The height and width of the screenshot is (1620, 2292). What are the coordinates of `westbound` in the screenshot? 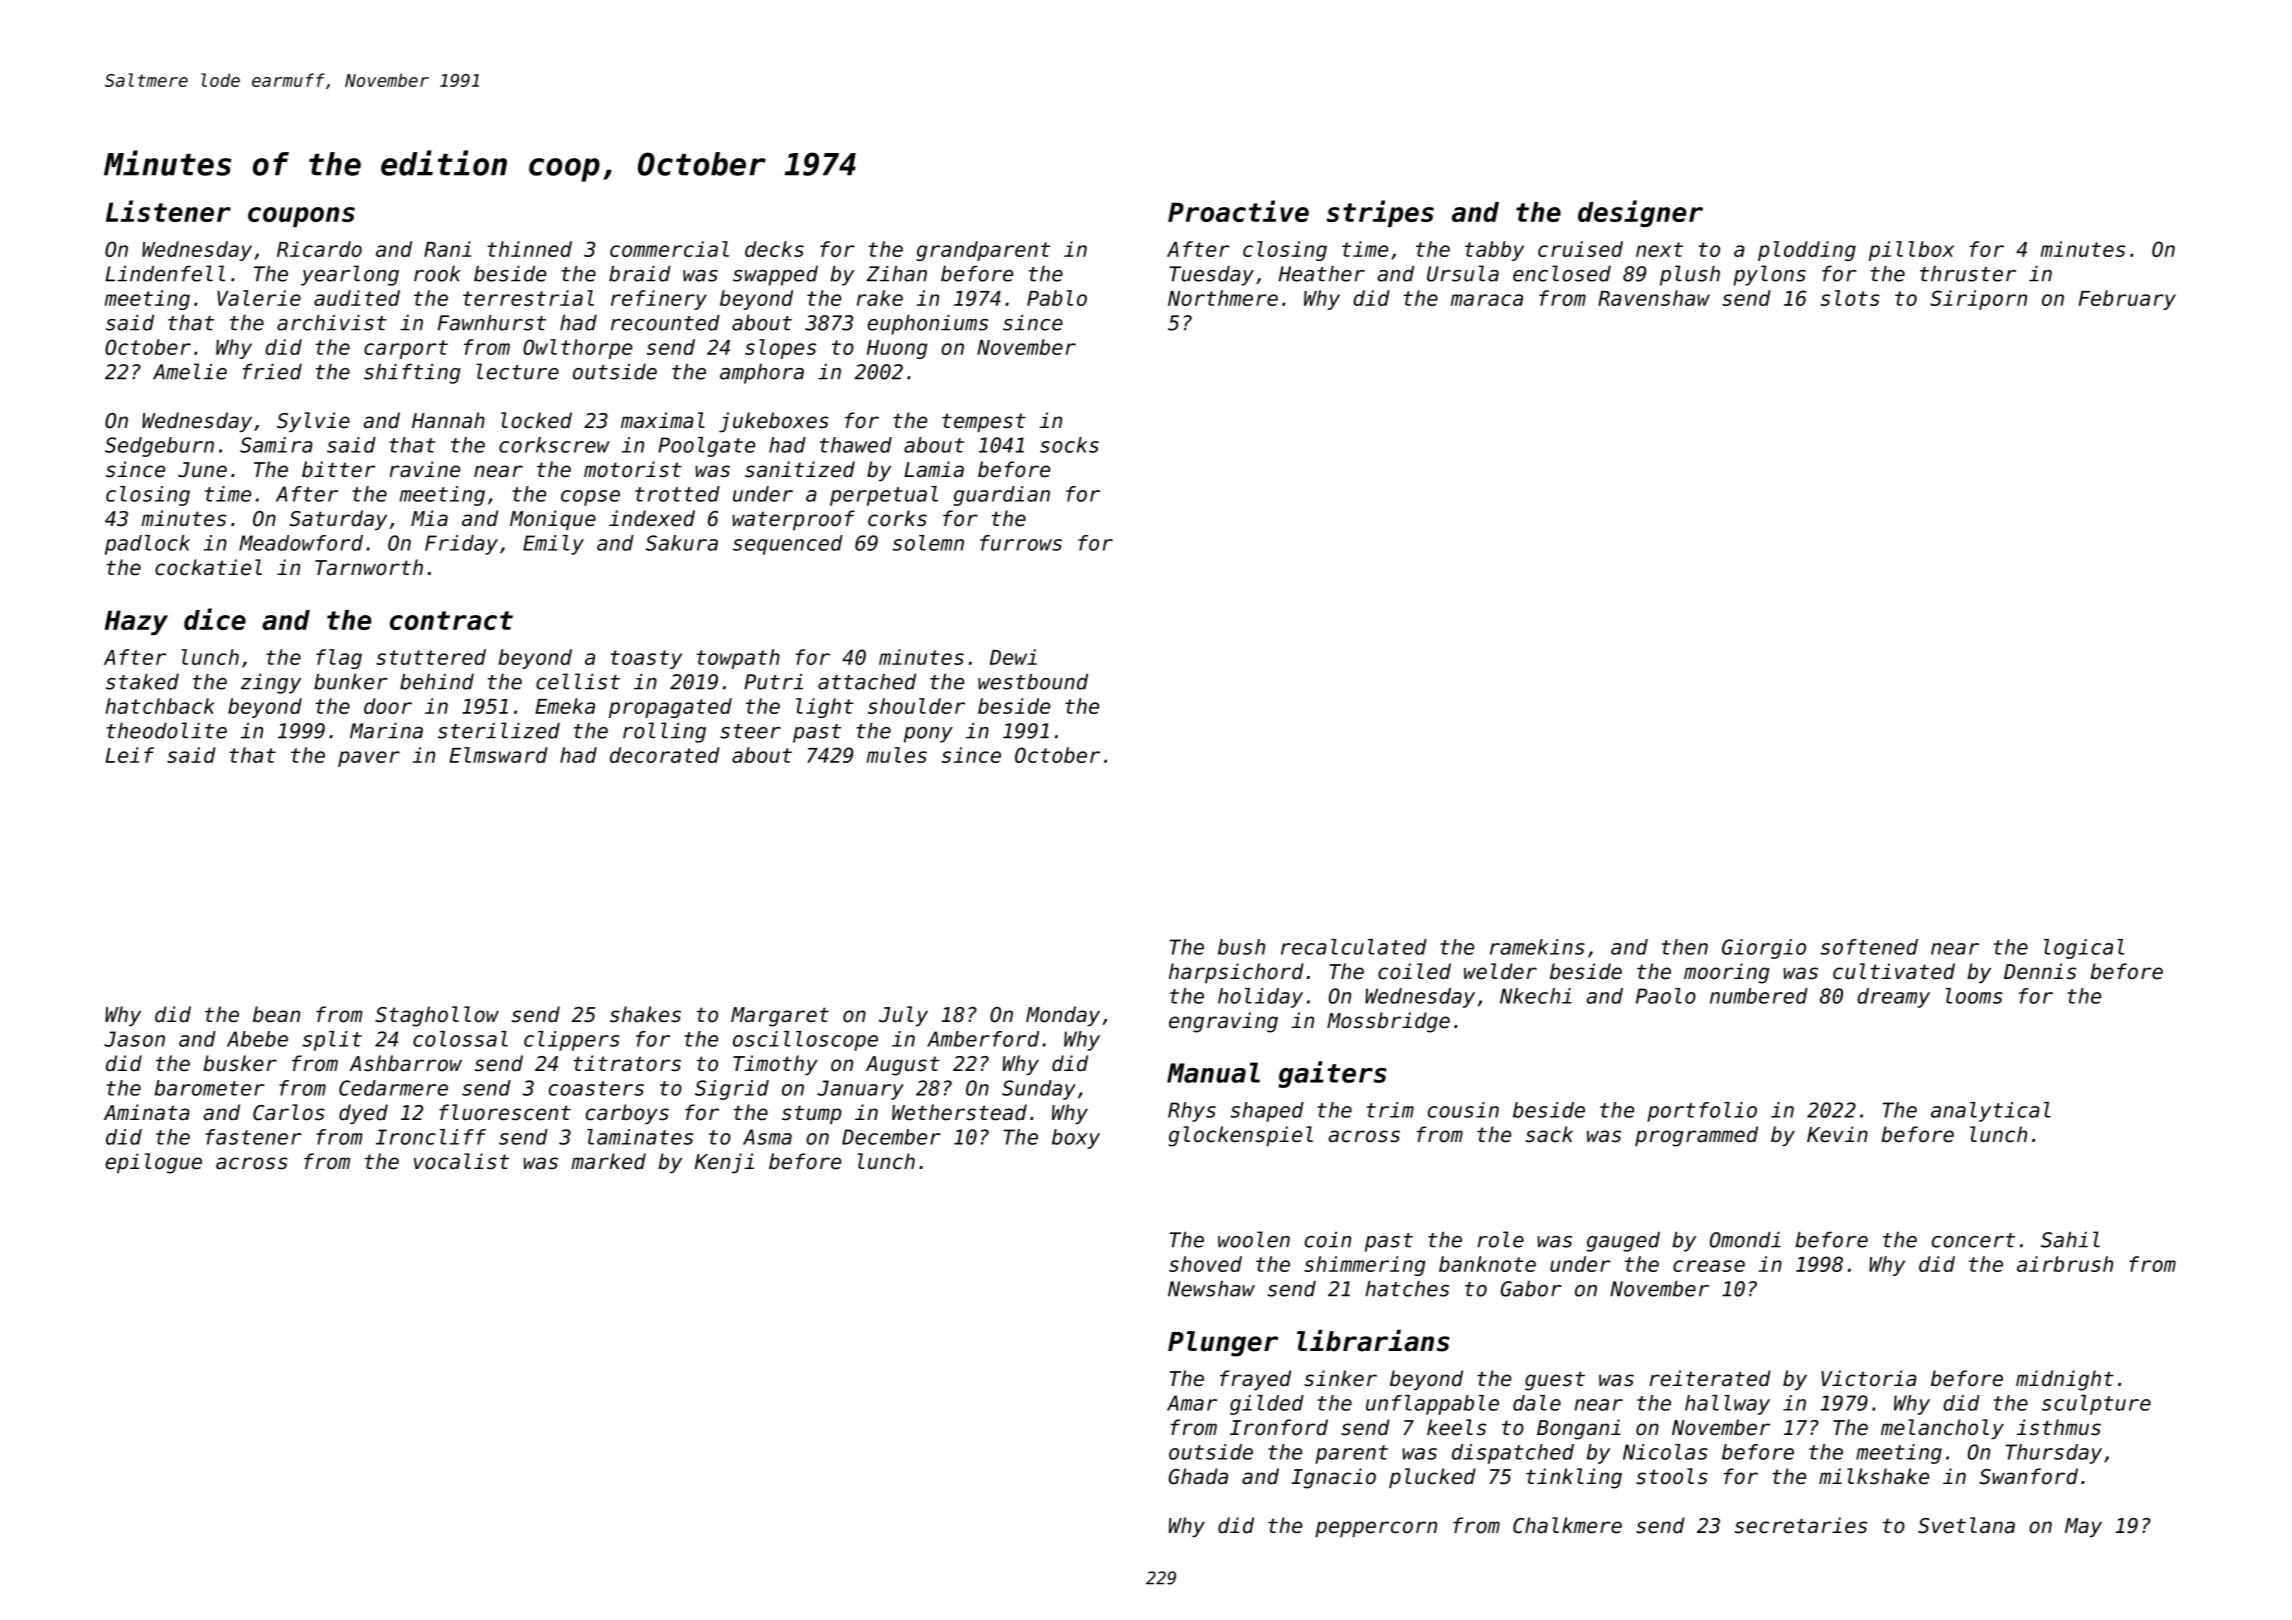 It's located at (1033, 681).
